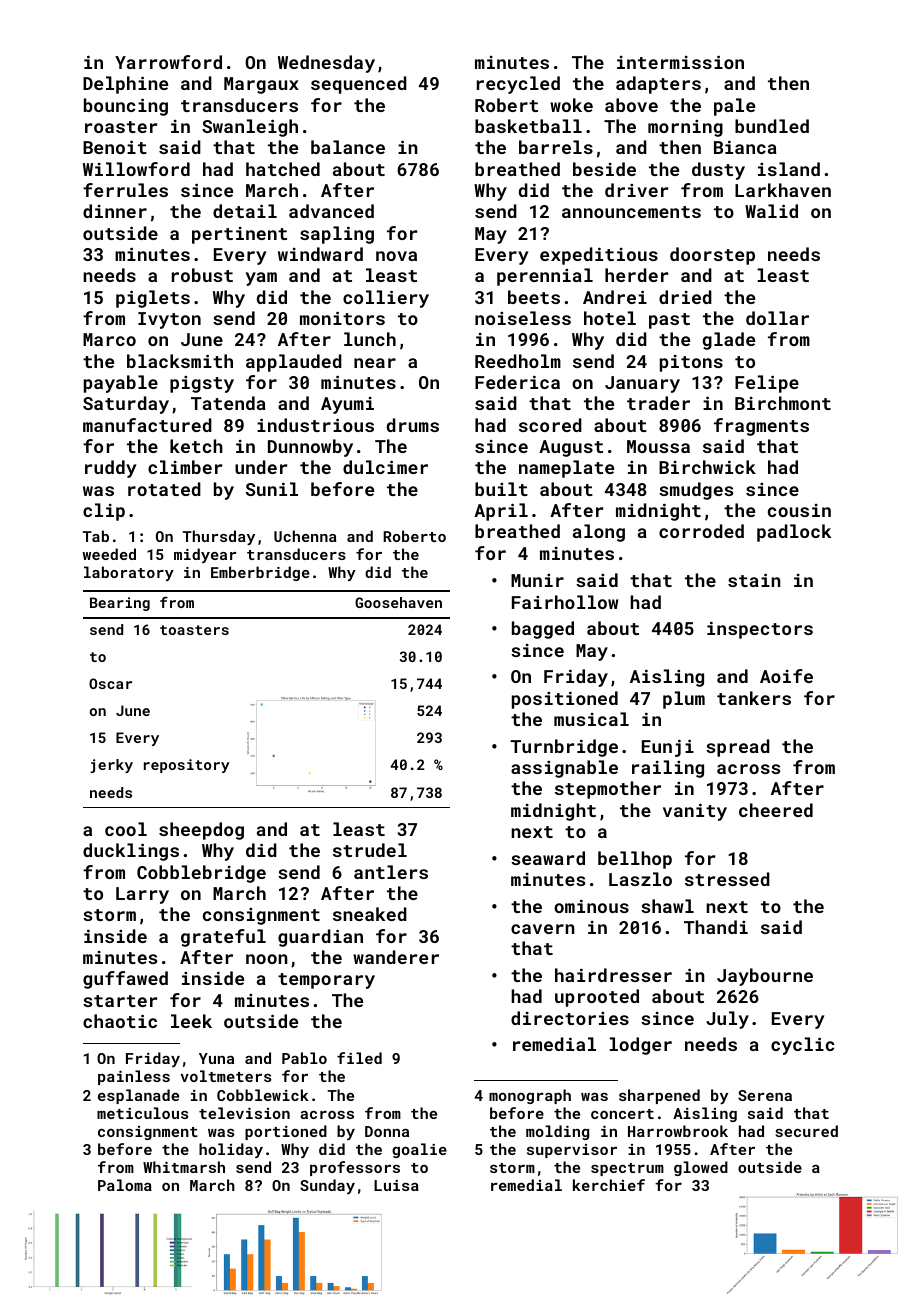  Describe the element at coordinates (761, 427) in the screenshot. I see `fragments` at that location.
